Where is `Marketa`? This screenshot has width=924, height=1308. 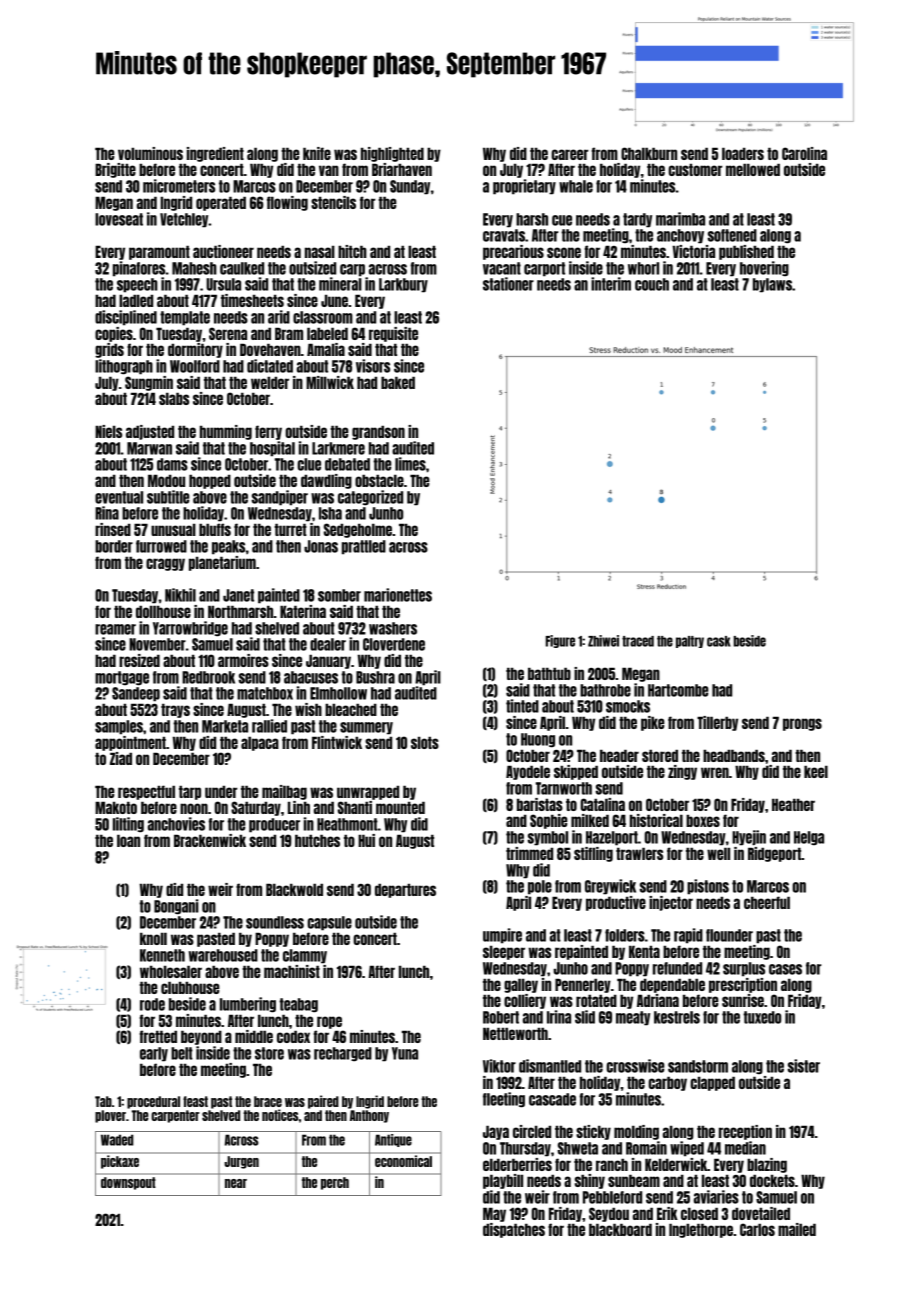
Marketa is located at coordinates (225, 726).
